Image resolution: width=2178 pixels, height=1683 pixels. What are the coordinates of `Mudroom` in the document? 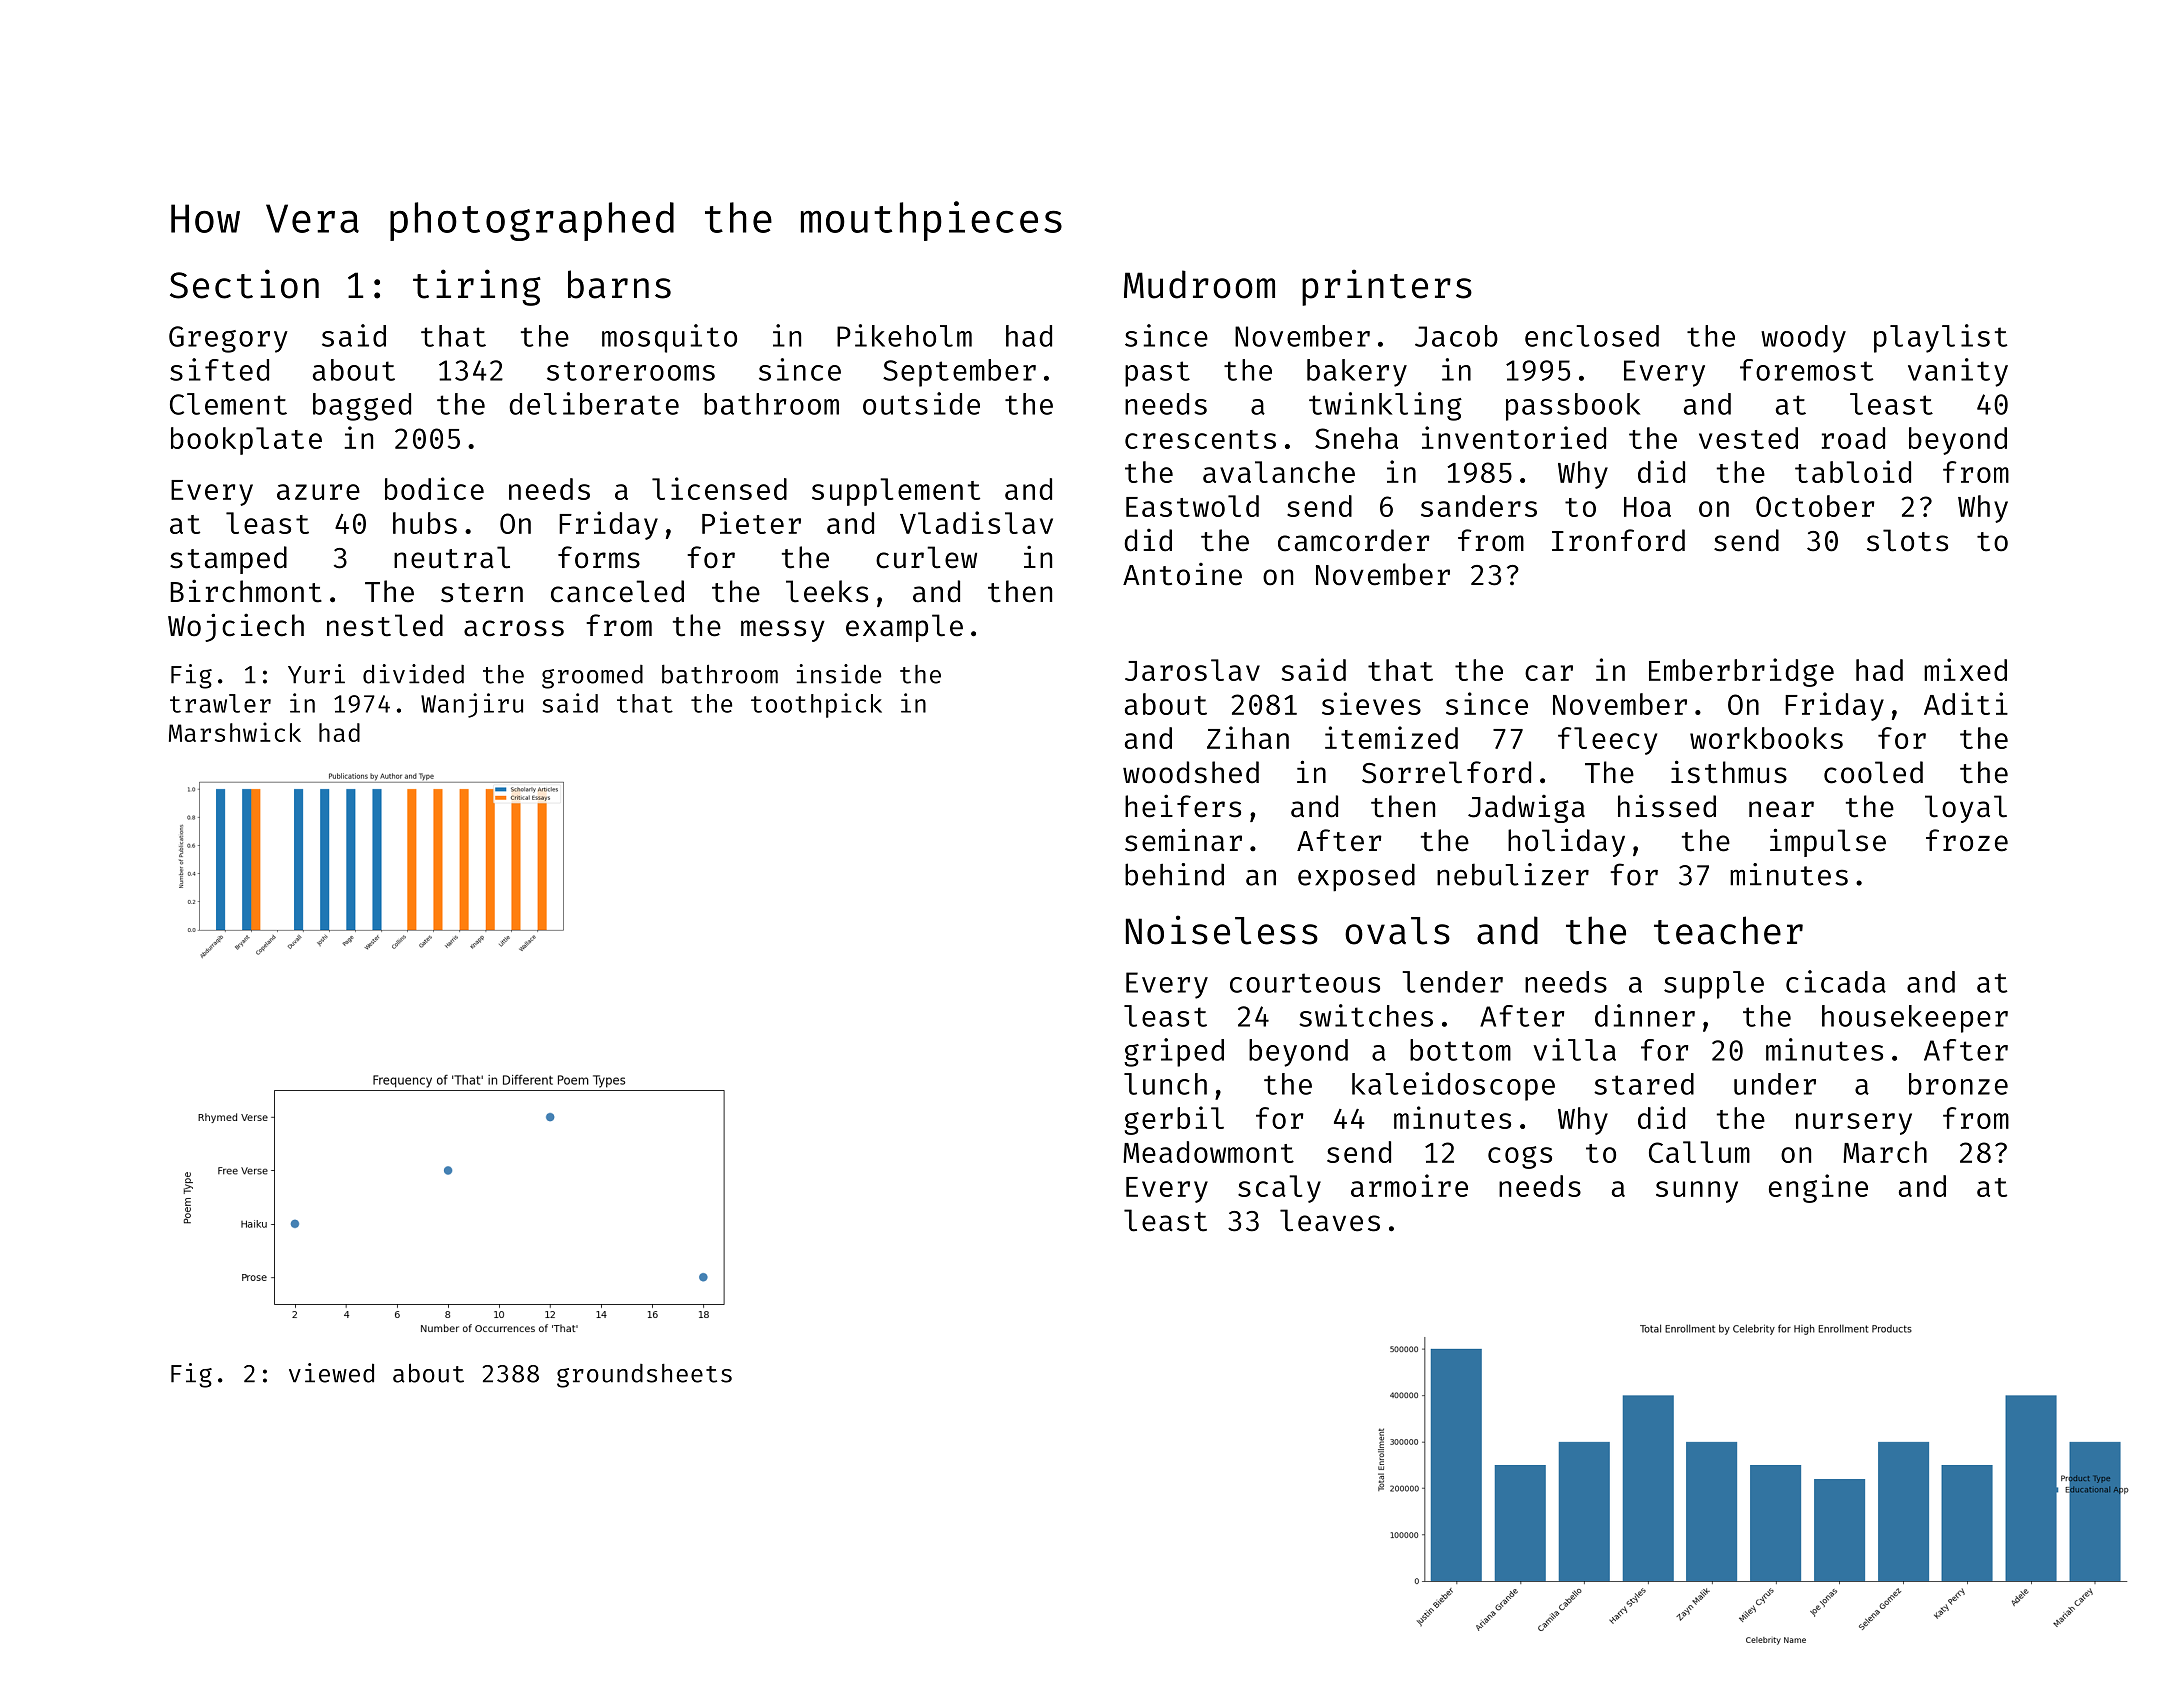 It's located at (1199, 284).
